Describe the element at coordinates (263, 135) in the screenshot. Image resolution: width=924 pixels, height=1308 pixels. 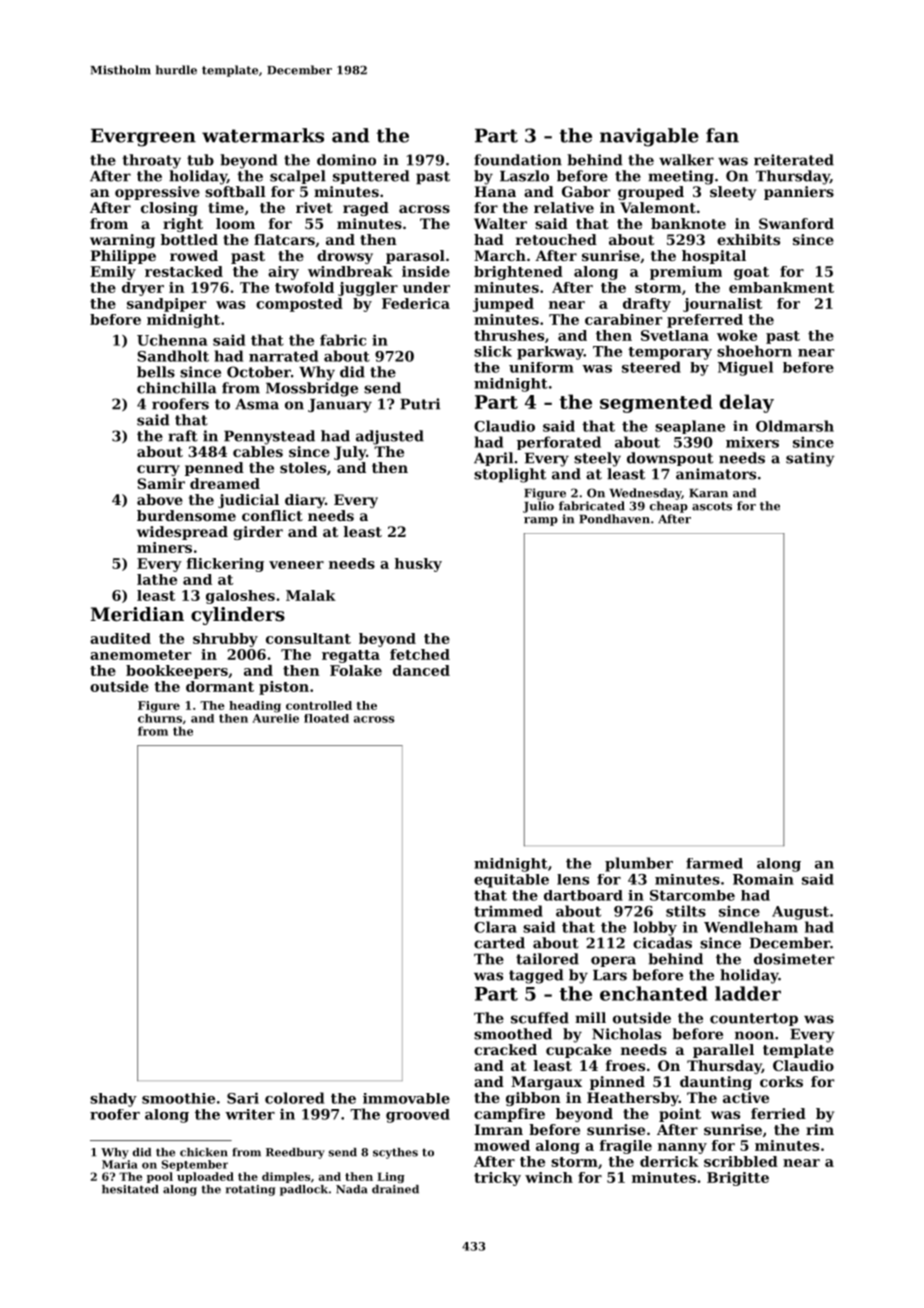
I see `watermarks` at that location.
